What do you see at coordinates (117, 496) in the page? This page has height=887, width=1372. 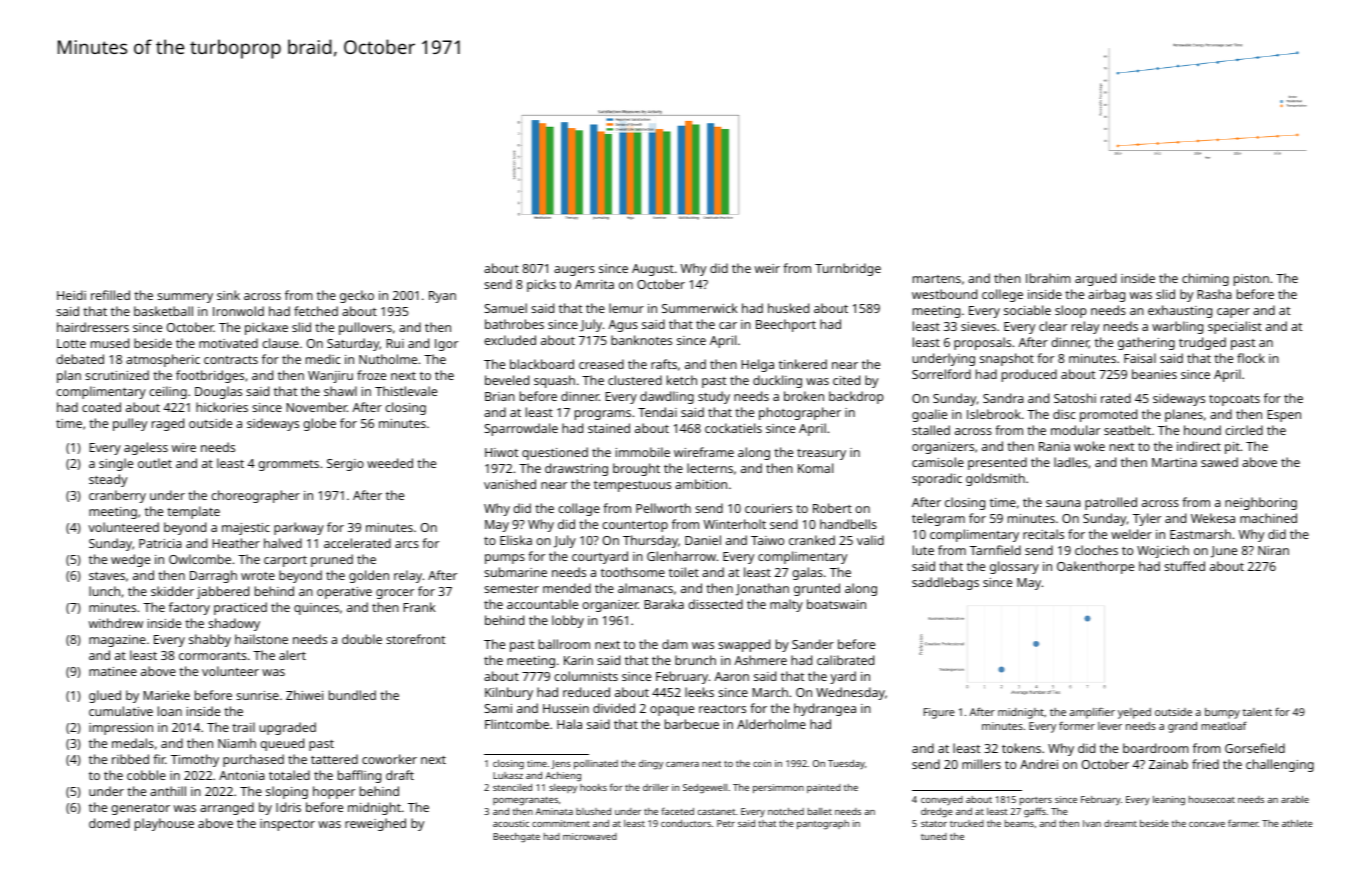 I see `cranberry` at bounding box center [117, 496].
